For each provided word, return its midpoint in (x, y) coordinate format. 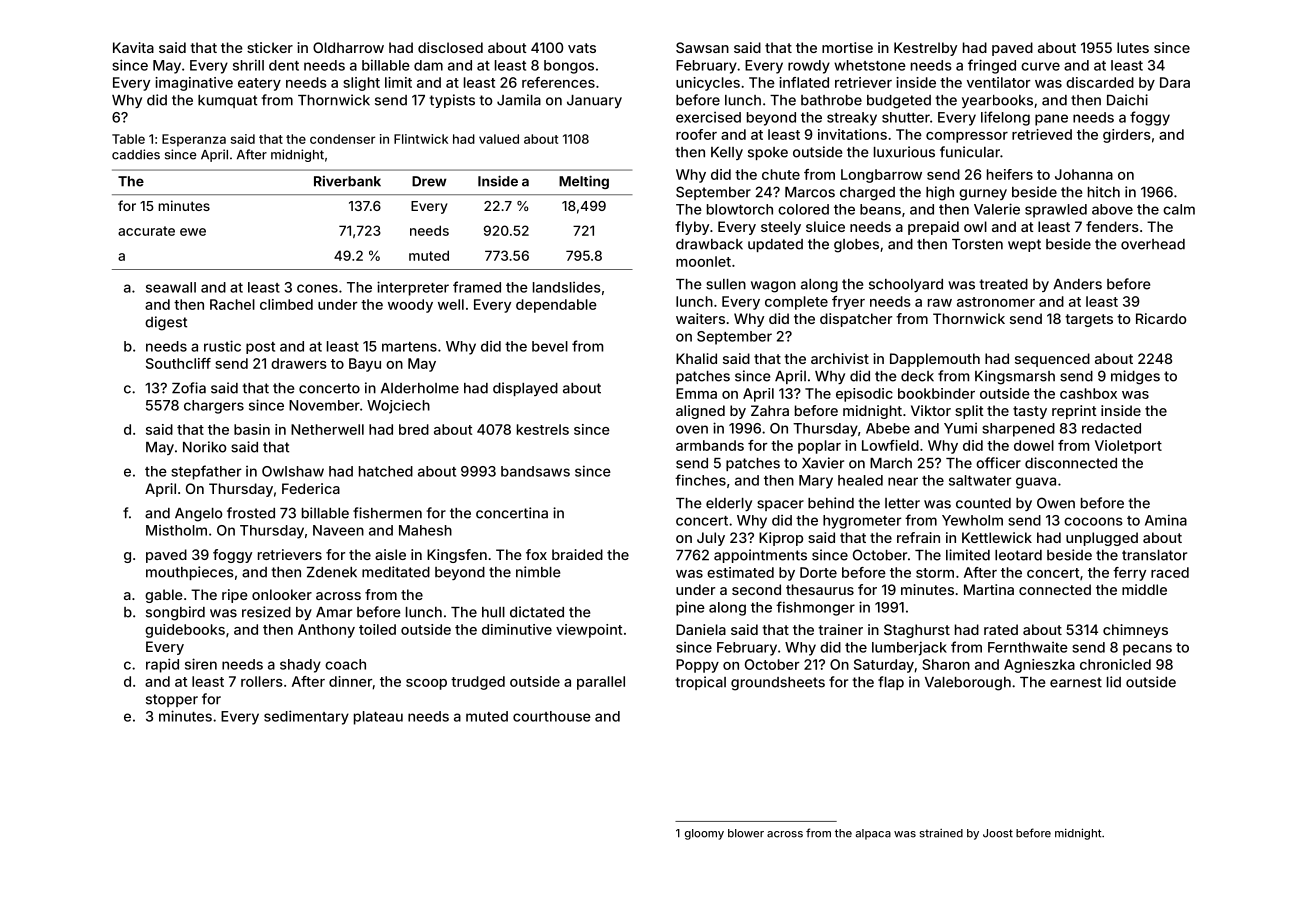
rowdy (809, 67)
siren (201, 664)
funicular (970, 152)
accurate (146, 231)
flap (891, 683)
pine (690, 609)
